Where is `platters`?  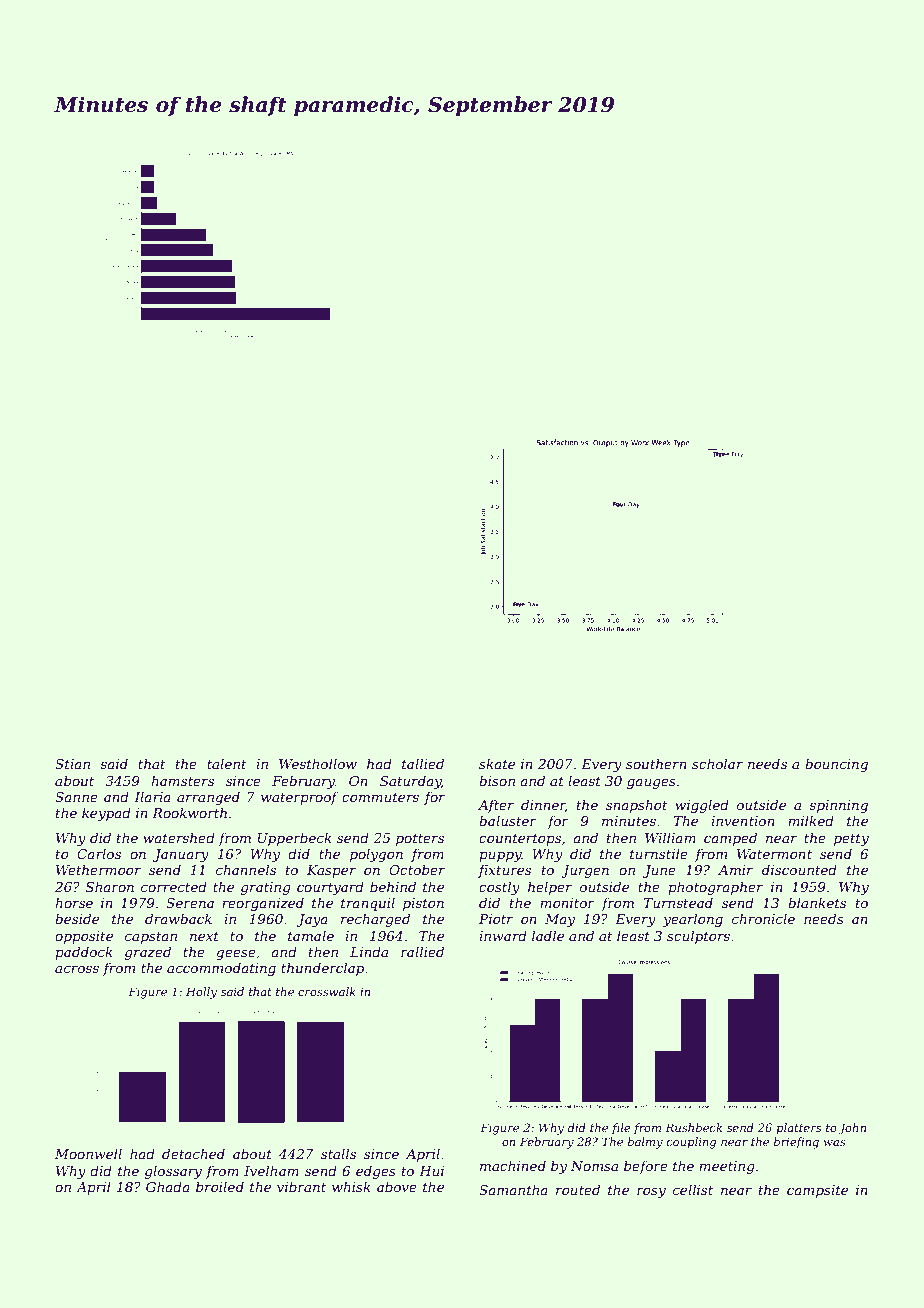 platters is located at coordinates (798, 1129).
